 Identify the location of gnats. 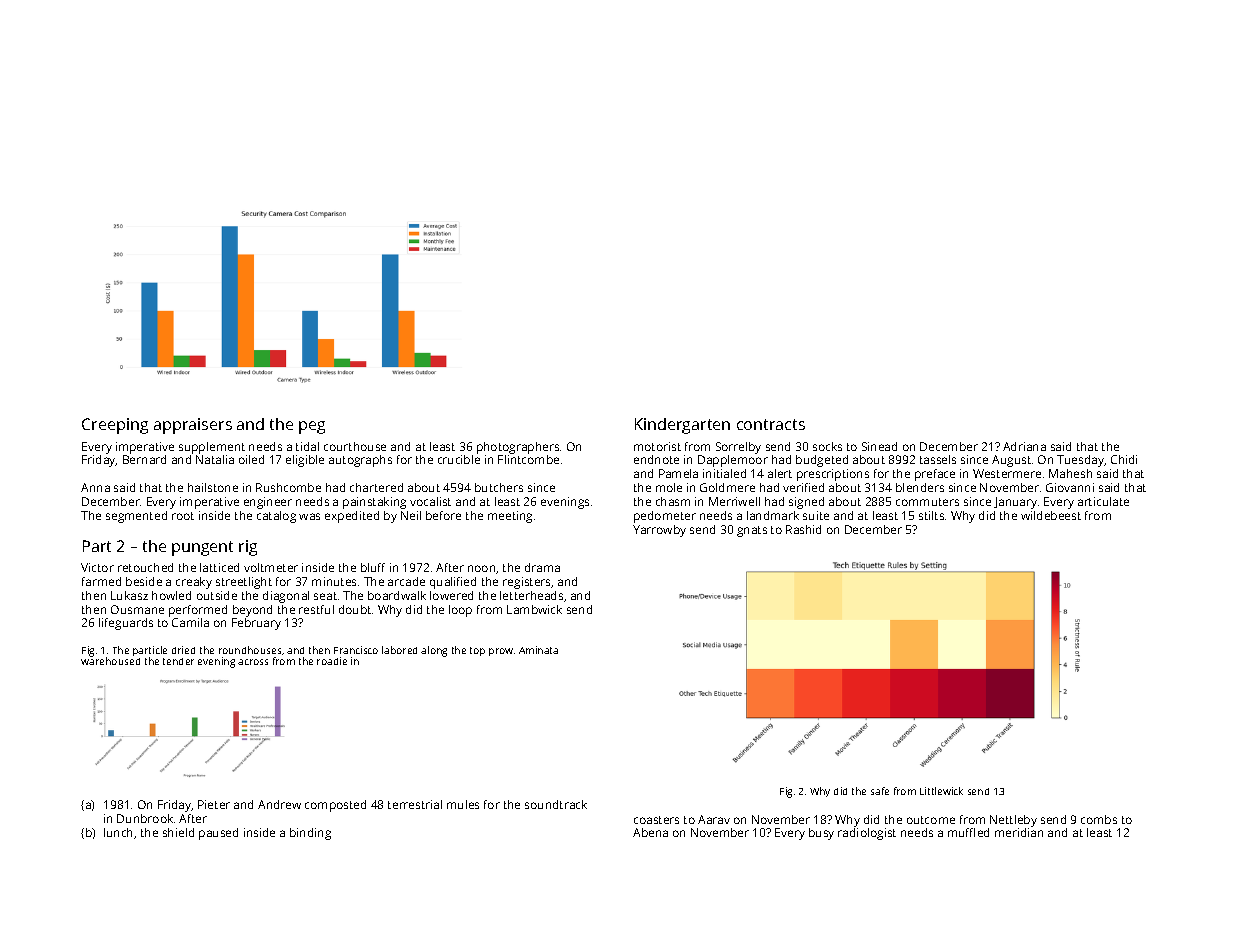
(752, 531).
